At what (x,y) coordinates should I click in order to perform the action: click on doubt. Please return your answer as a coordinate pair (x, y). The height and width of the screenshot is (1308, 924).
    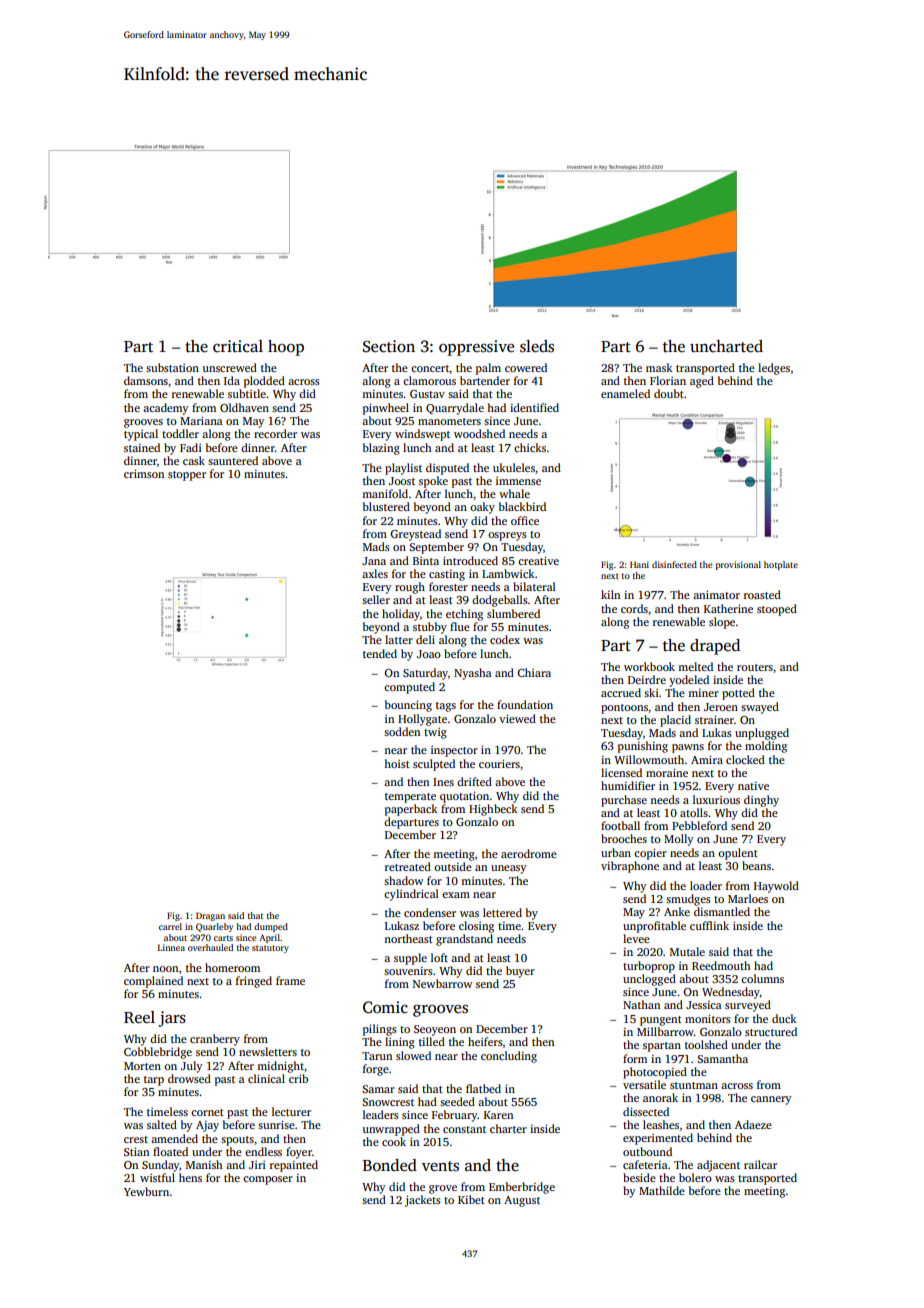
    Looking at the image, I should click on (669, 393).
